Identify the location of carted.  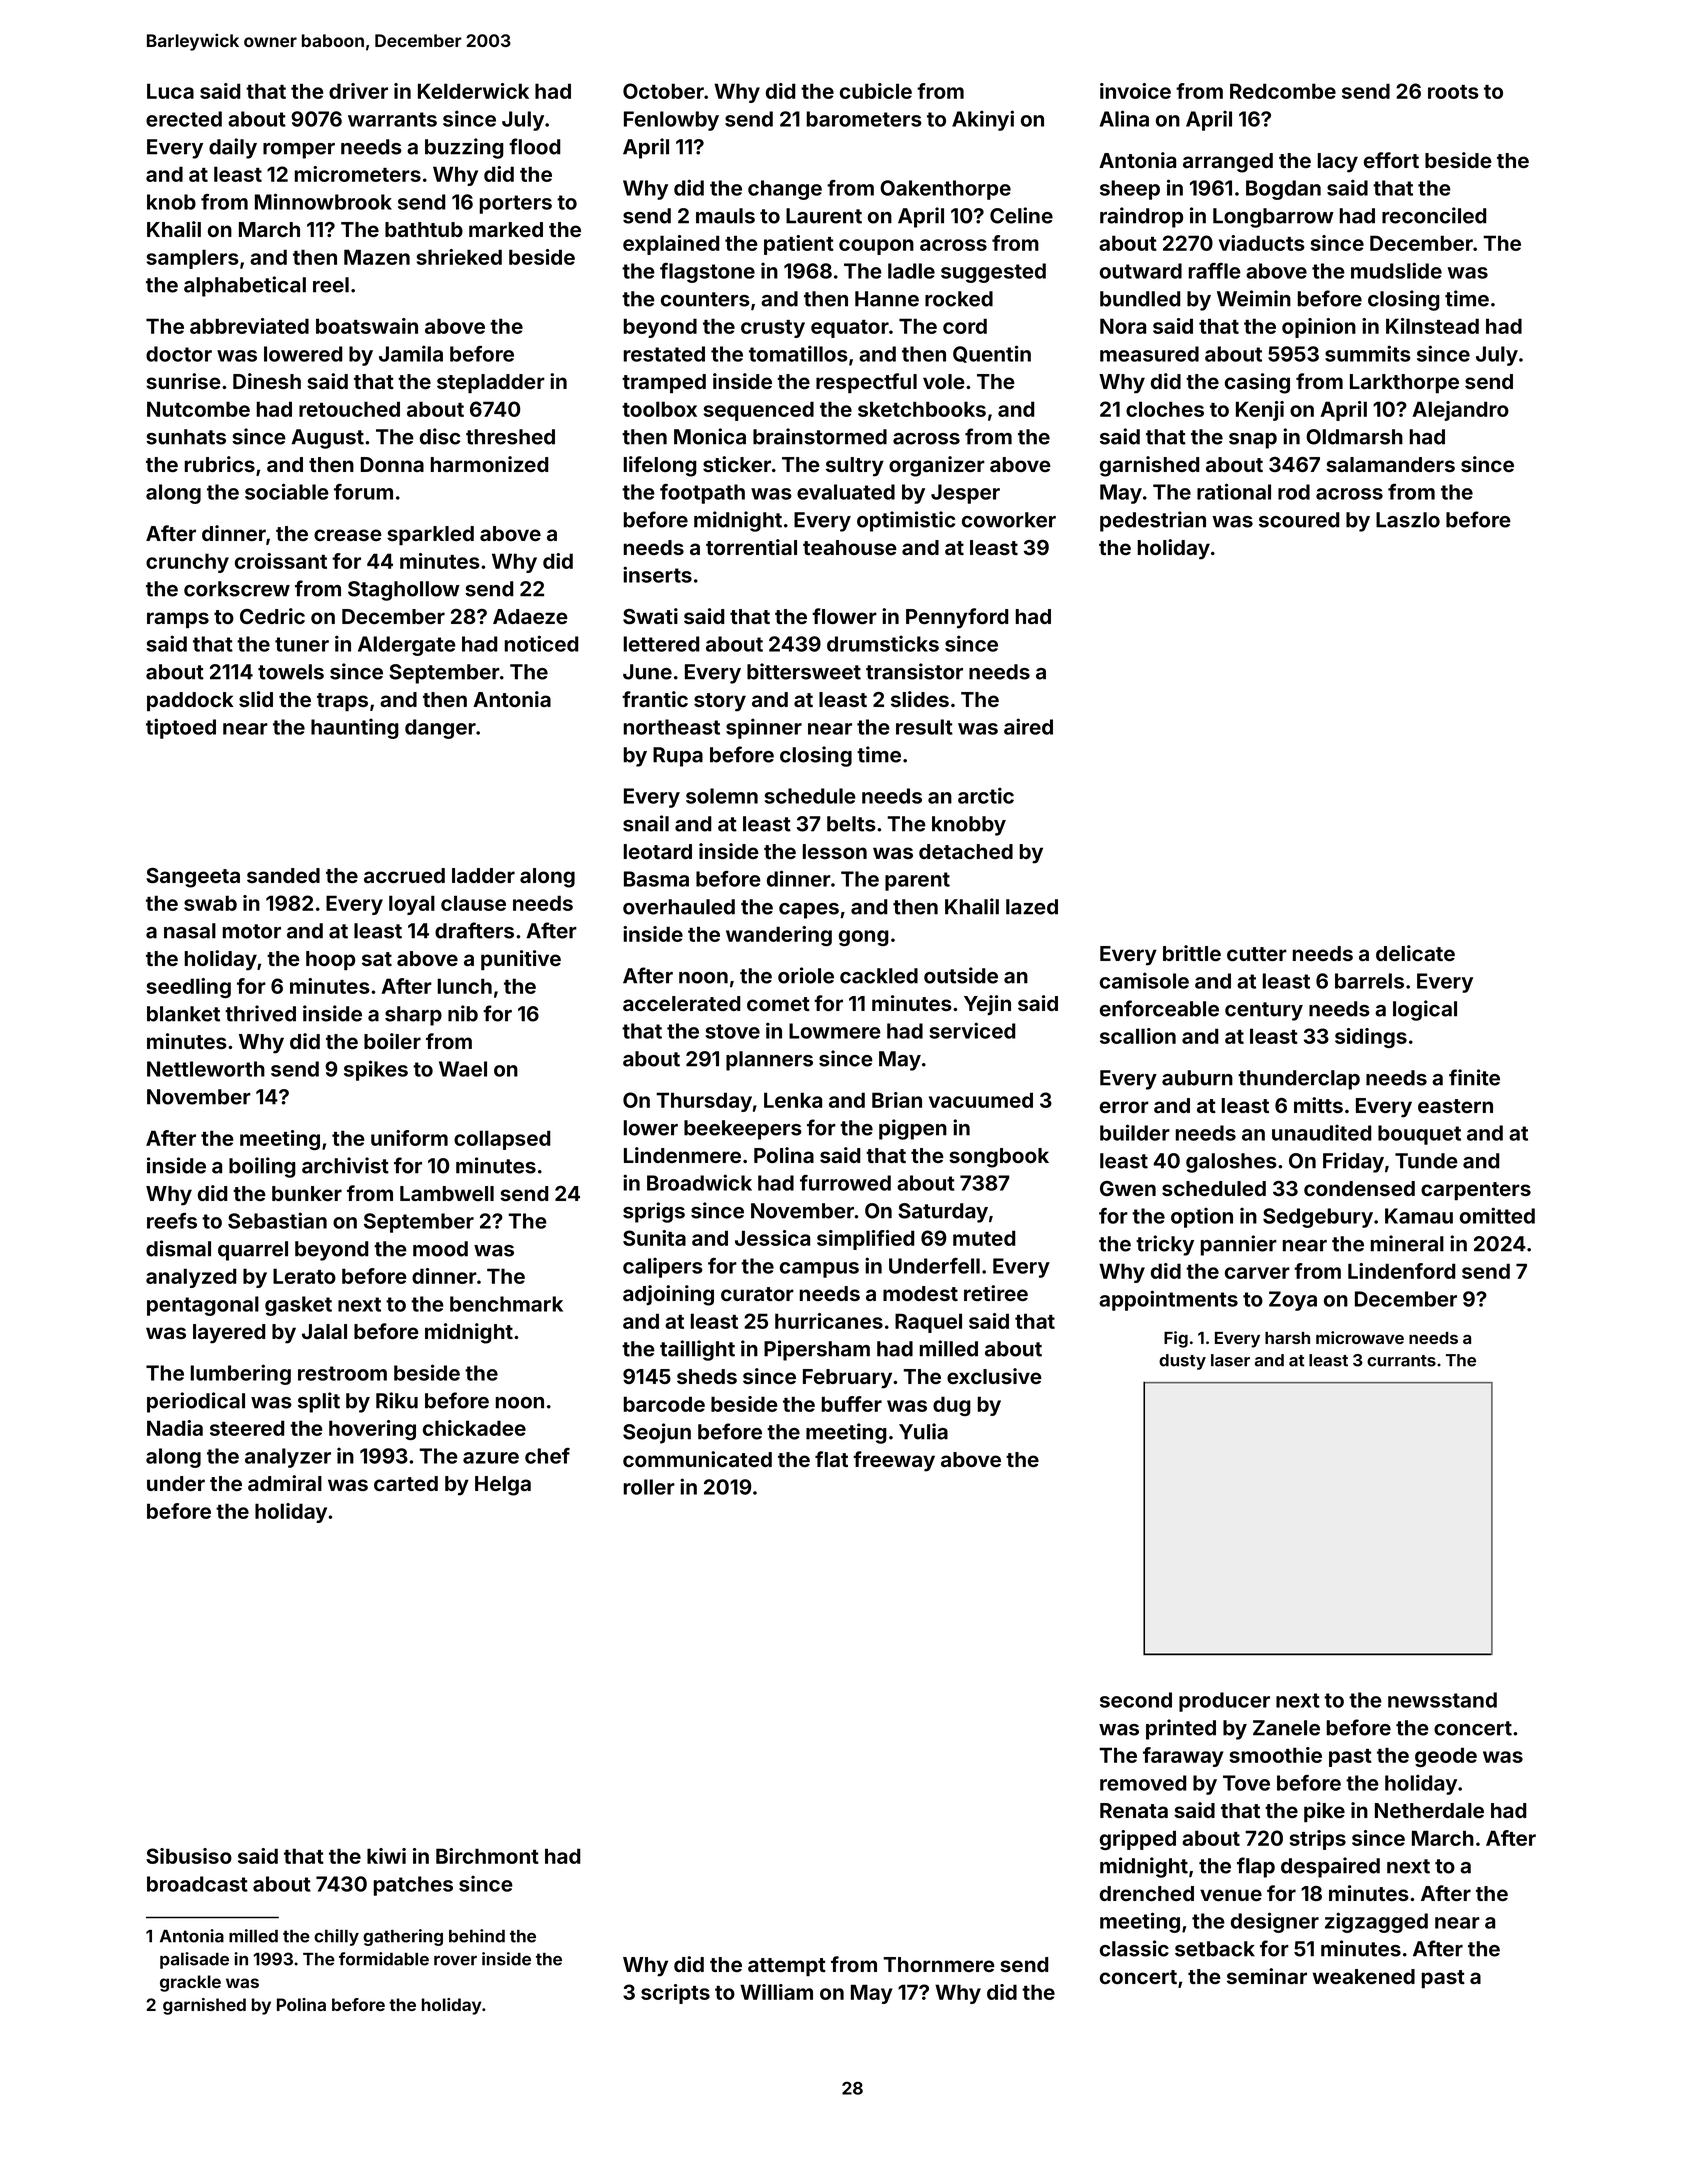
(406, 1483).
